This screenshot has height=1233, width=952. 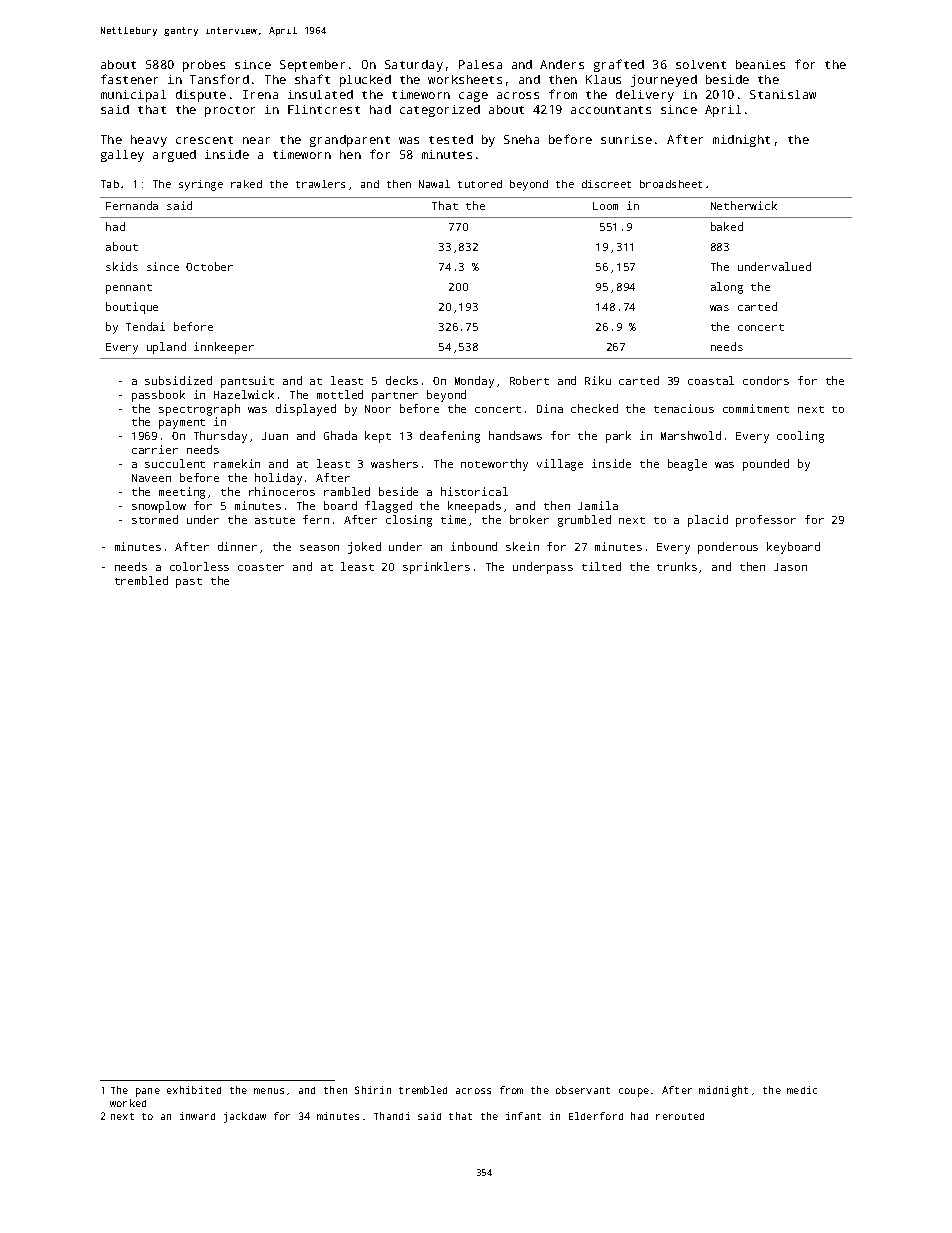 I want to click on Robert, so click(x=529, y=380).
